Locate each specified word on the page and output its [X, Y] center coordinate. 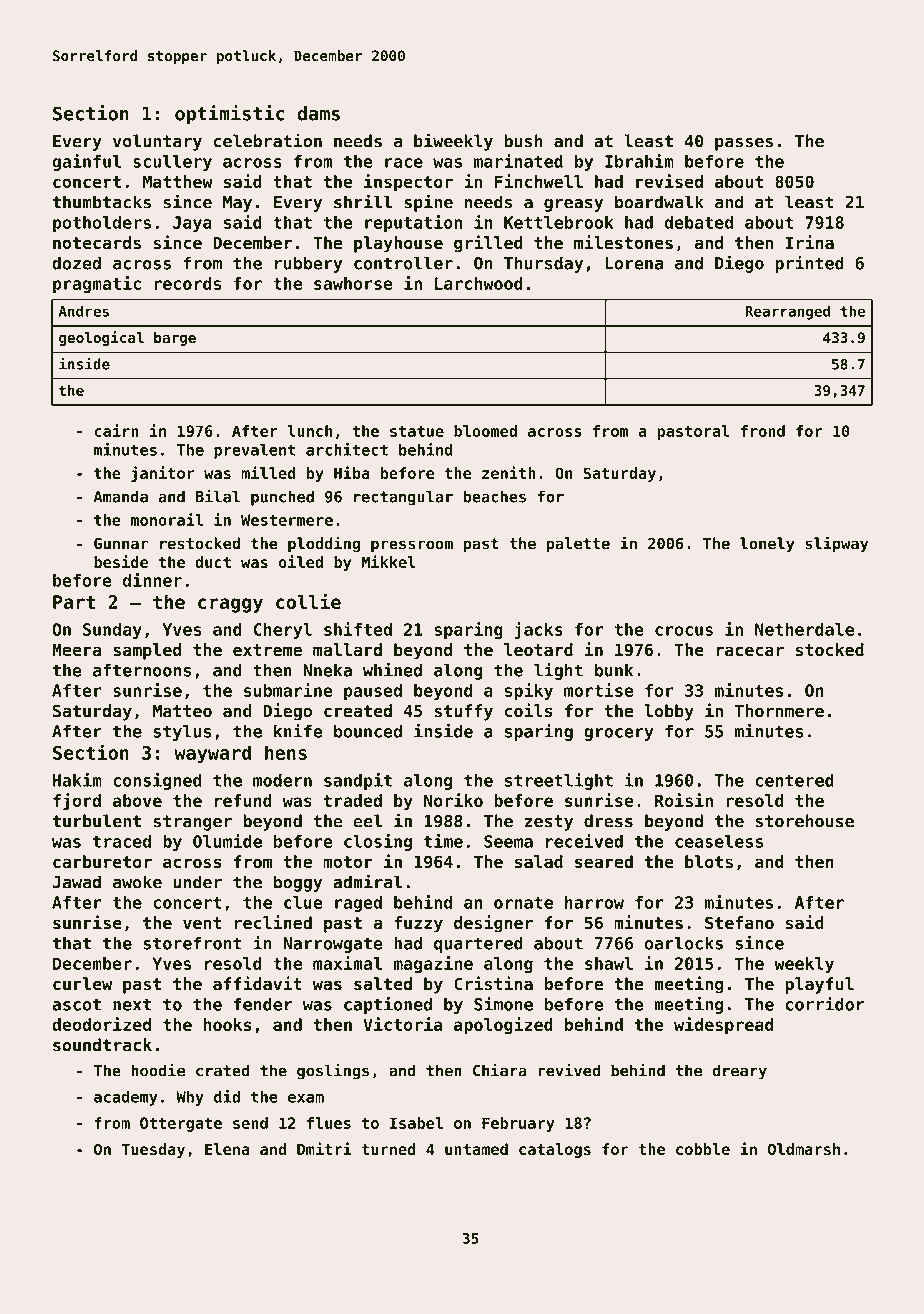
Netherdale [804, 629]
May [237, 204]
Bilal [218, 496]
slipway [836, 544]
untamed [476, 1149]
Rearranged [787, 312]
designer [493, 924]
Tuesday [153, 1150]
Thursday [543, 264]
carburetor [102, 861]
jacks [538, 630]
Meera [76, 650]
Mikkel [388, 561]
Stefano [739, 922]
